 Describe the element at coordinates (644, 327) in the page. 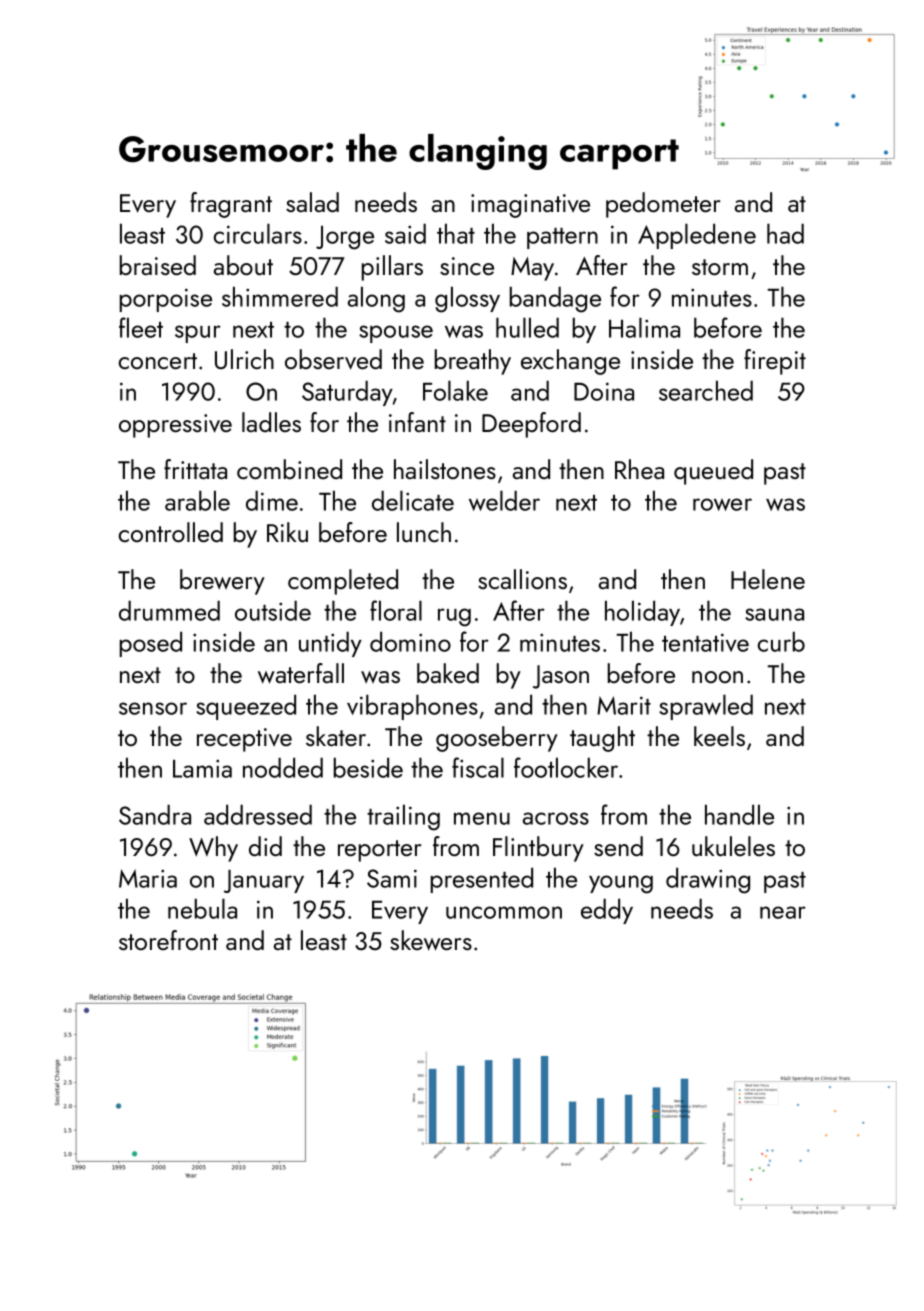

I see `Halima` at that location.
